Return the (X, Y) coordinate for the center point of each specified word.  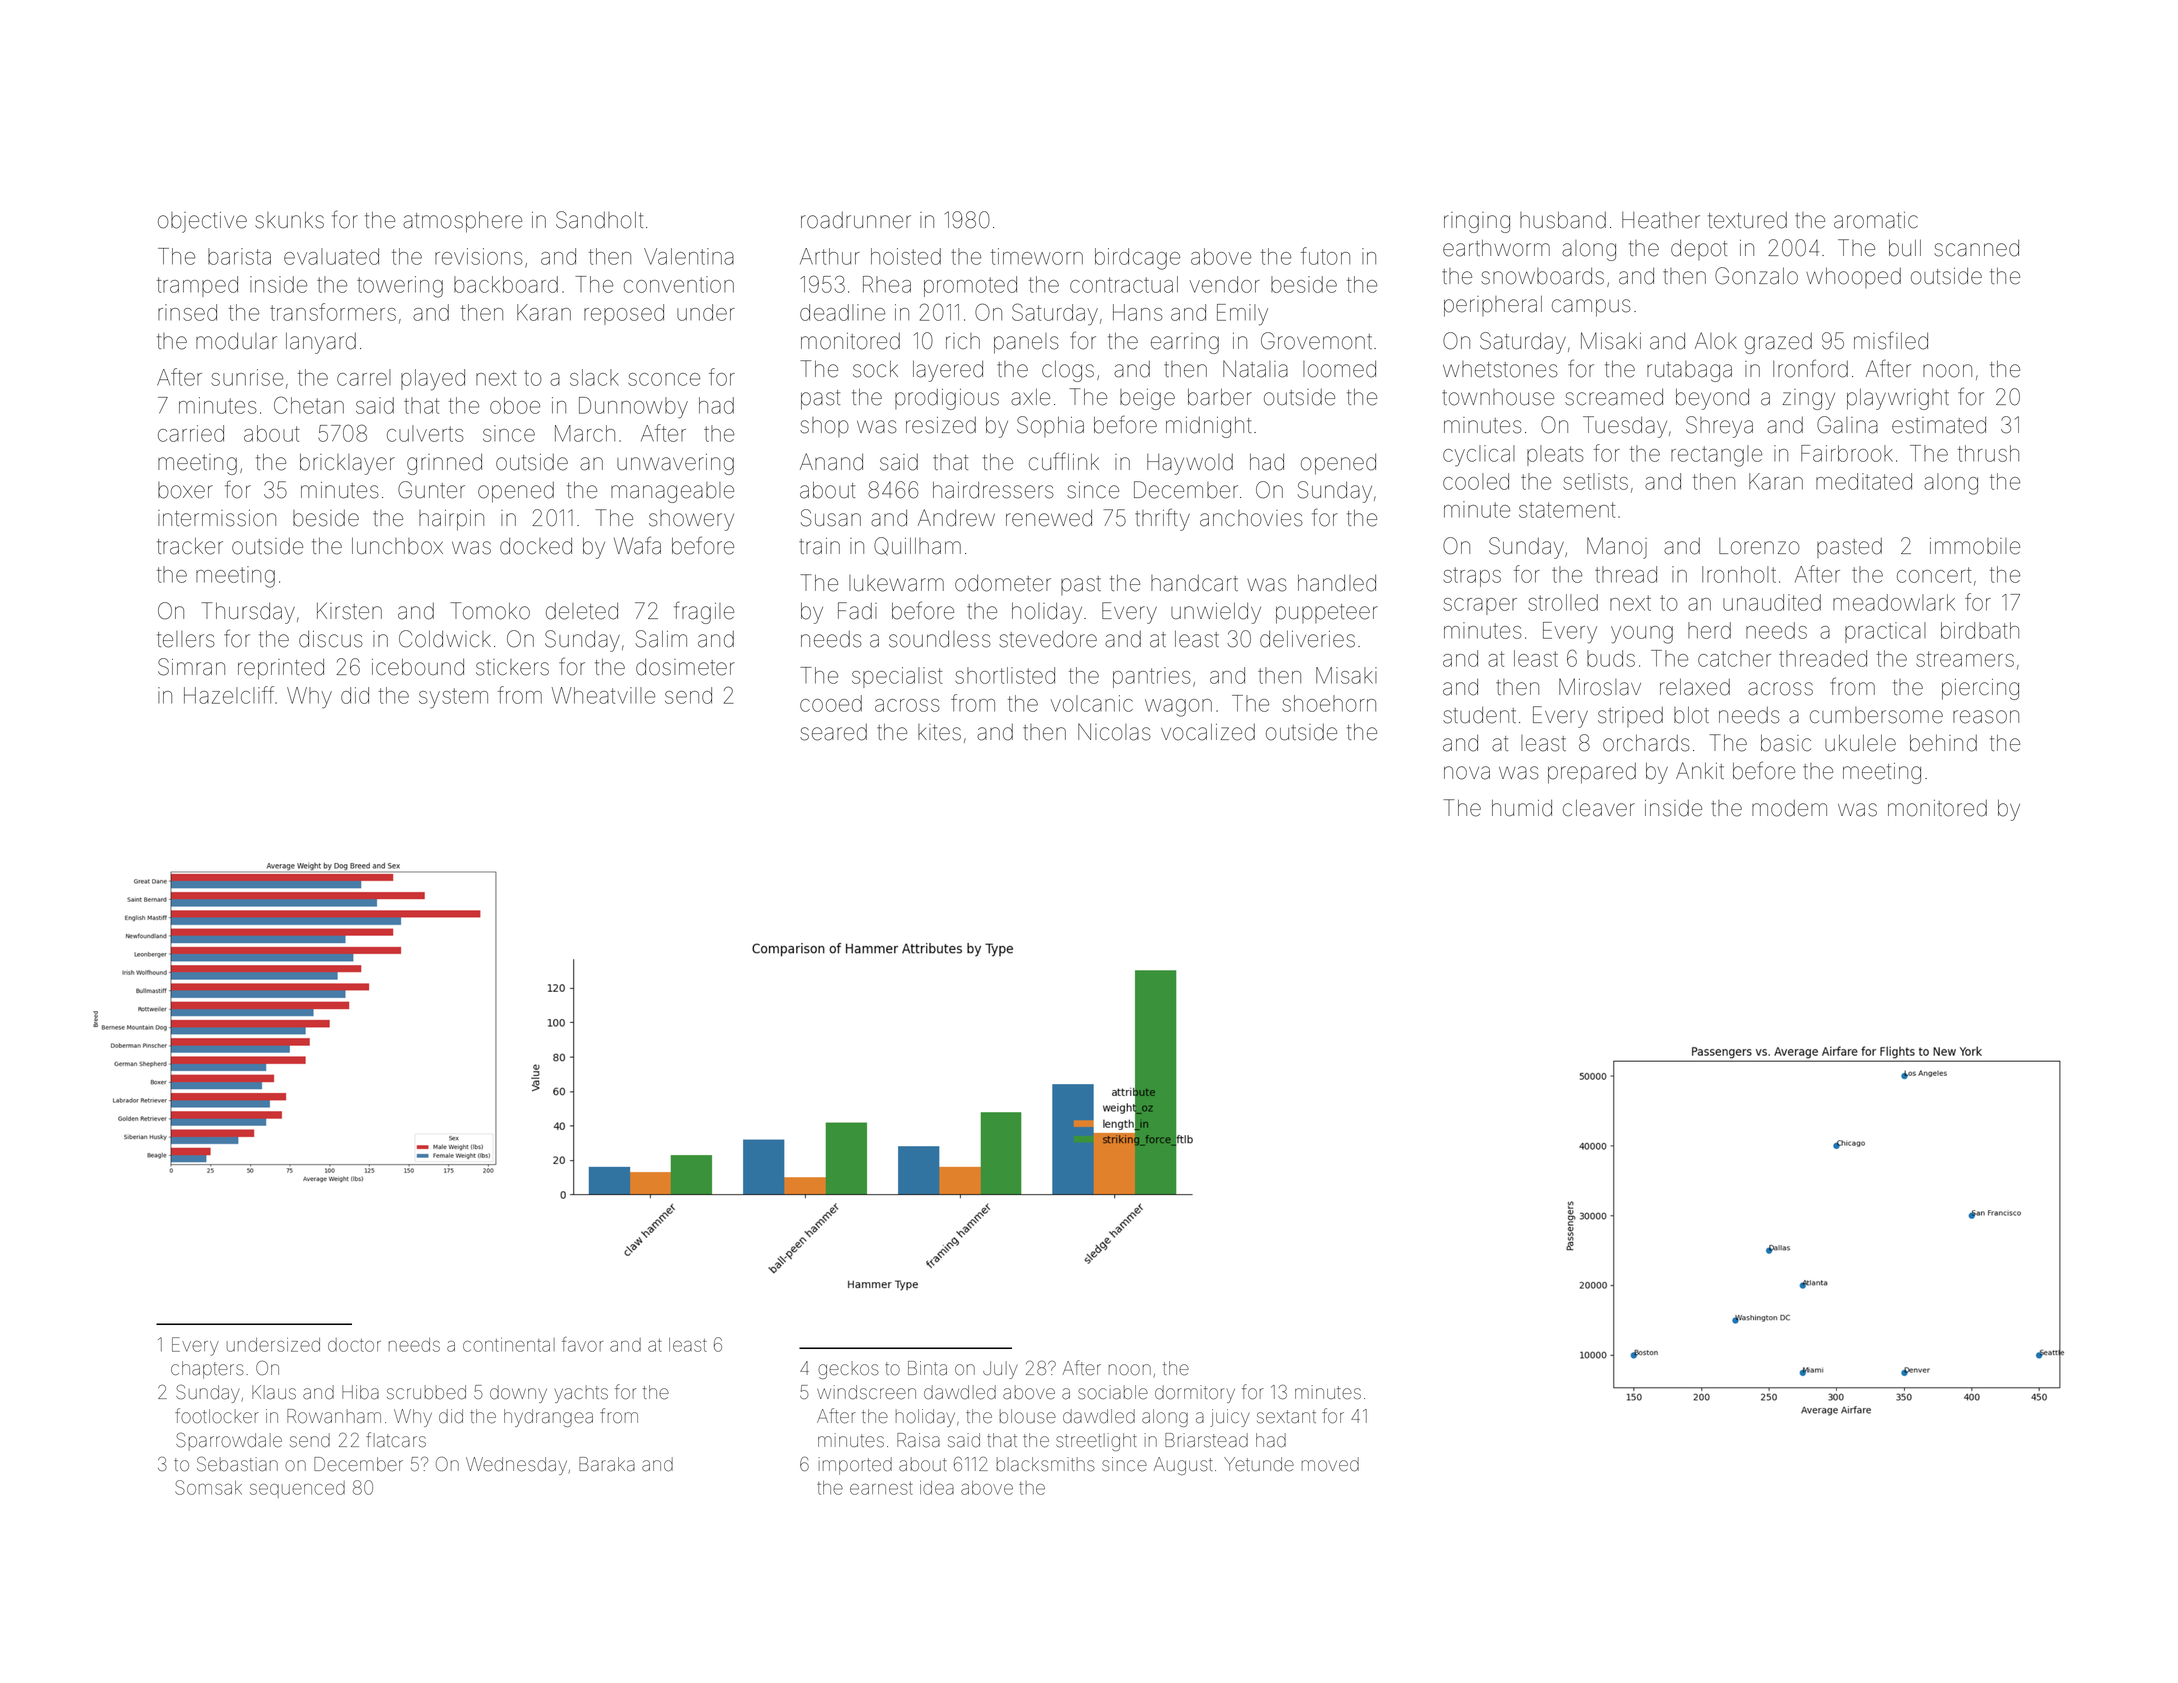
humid (1522, 808)
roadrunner (856, 220)
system (453, 698)
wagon (1178, 708)
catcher (1734, 658)
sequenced (297, 1489)
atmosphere (462, 222)
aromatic (1876, 220)
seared (833, 732)
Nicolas (1114, 732)
